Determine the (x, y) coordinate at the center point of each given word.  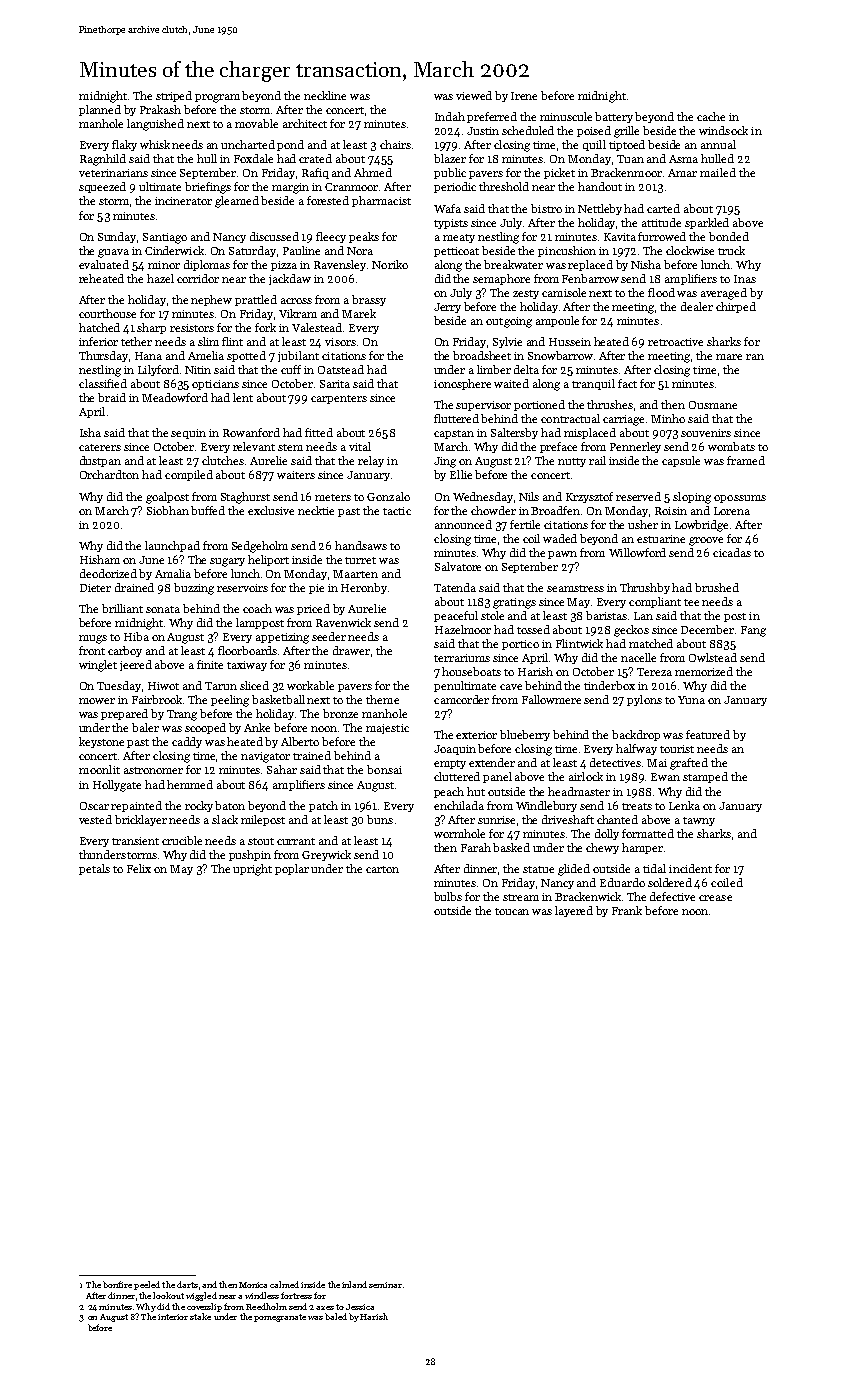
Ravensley (340, 265)
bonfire (117, 1284)
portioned (539, 405)
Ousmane (713, 405)
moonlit (99, 769)
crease (715, 898)
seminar (385, 1285)
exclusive (271, 510)
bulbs (448, 896)
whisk (155, 144)
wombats (731, 446)
